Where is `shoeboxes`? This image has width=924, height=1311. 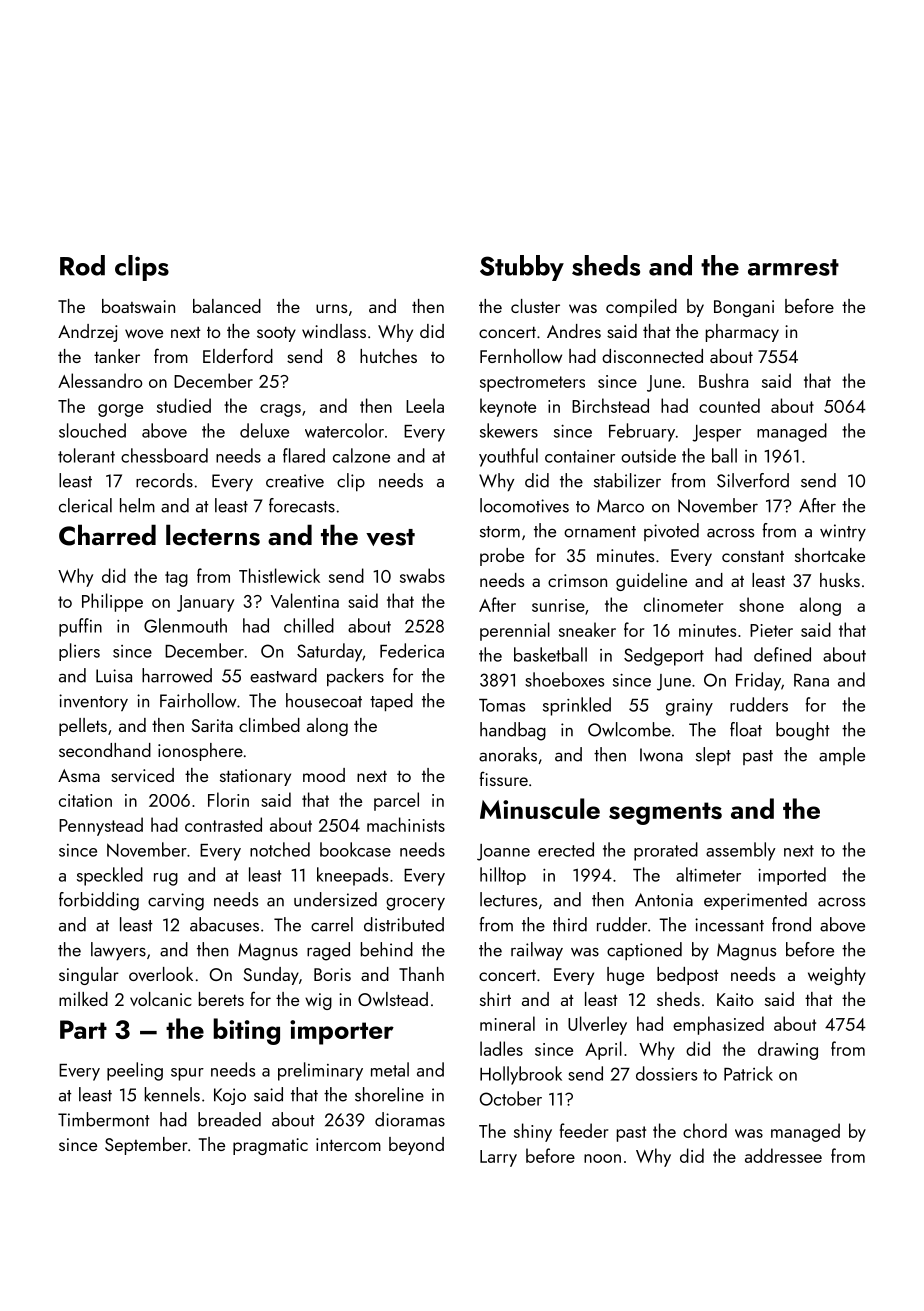
shoeboxes is located at coordinates (564, 679).
